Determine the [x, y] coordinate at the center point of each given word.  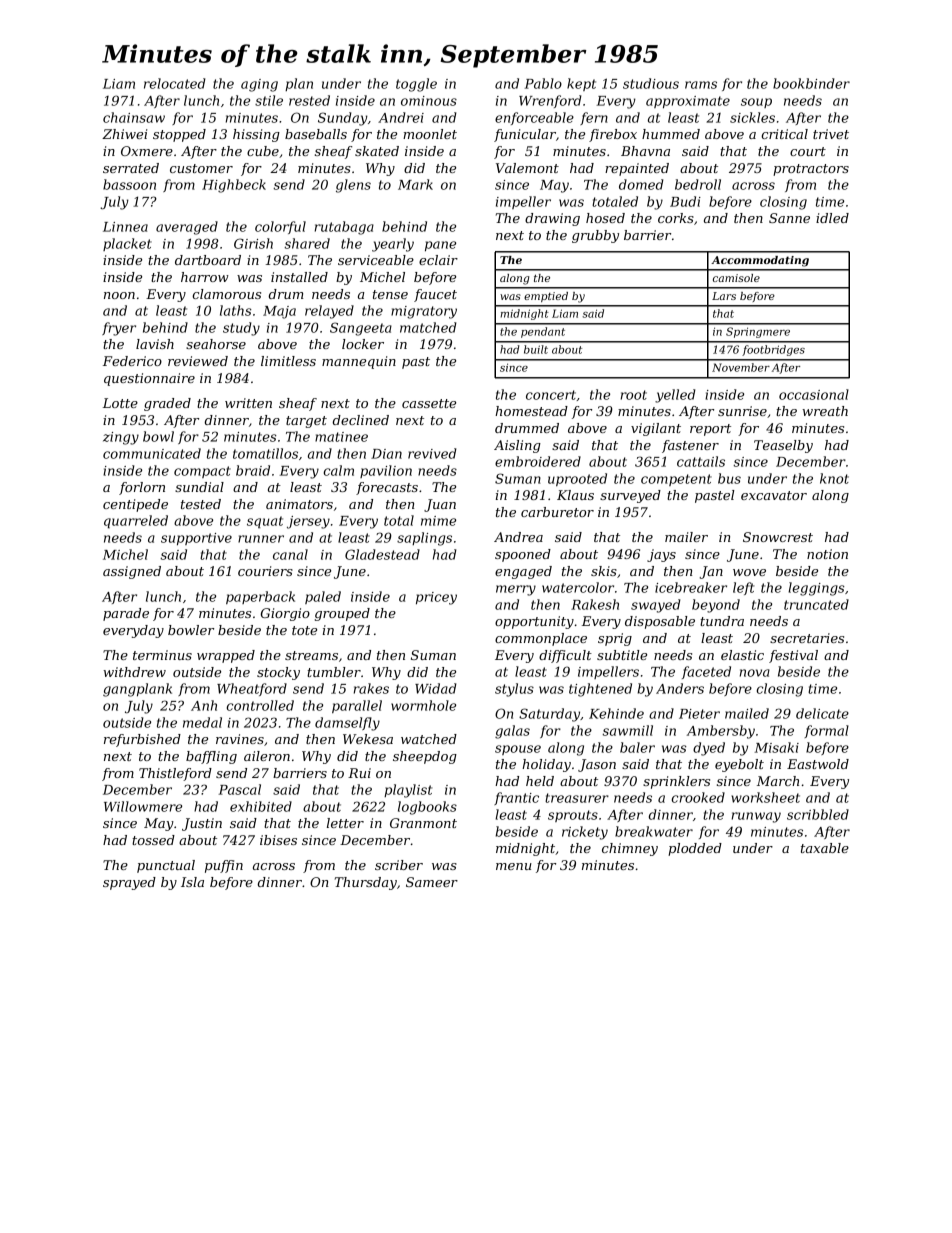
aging [259, 85]
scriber [399, 865]
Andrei [401, 117]
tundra [722, 621]
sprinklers [676, 782]
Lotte [120, 403]
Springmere [758, 332]
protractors [811, 170]
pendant [543, 332]
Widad [436, 688]
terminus [162, 655]
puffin [224, 866]
